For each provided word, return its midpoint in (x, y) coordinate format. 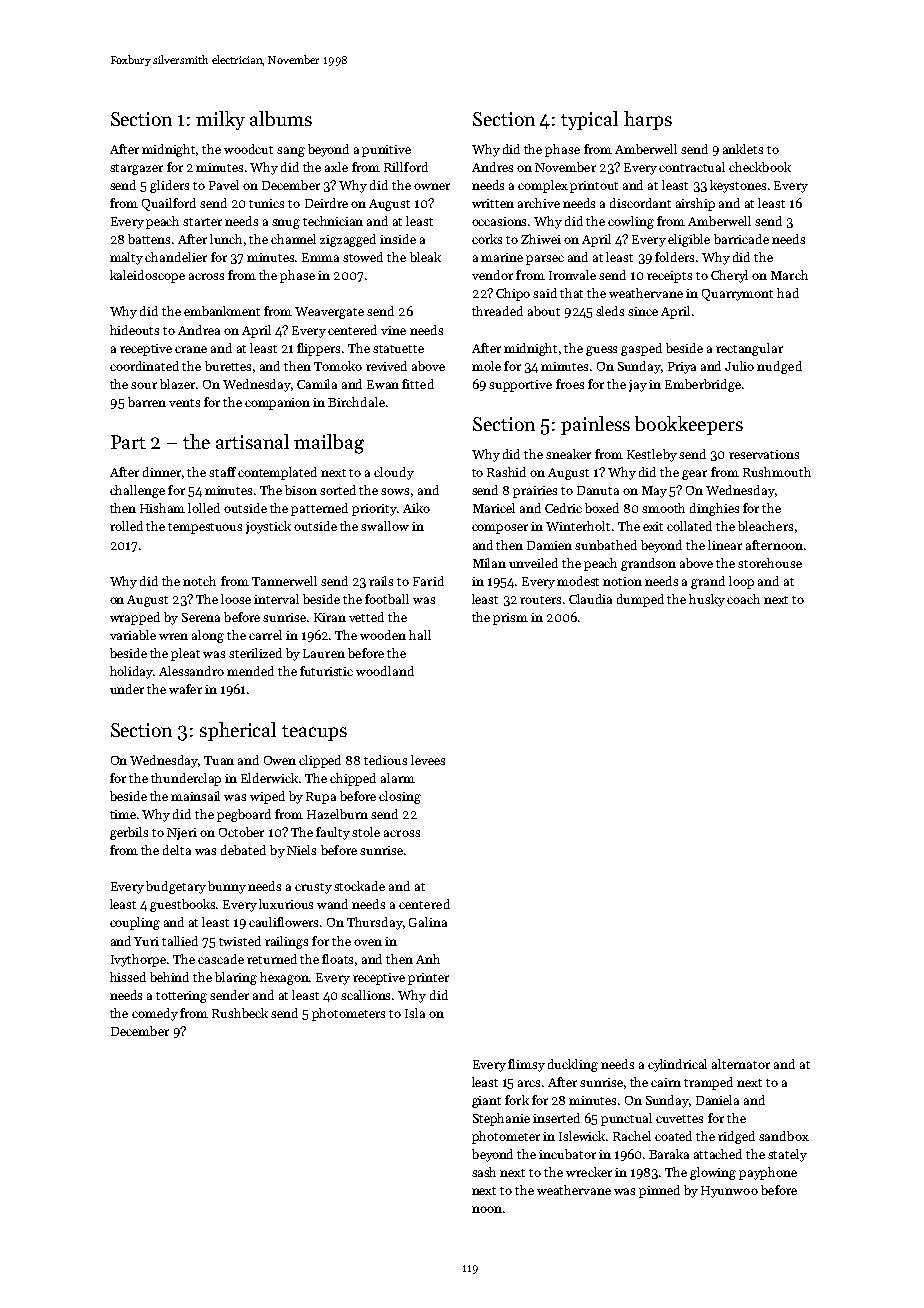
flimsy (526, 1065)
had (788, 293)
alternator (741, 1064)
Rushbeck (240, 1013)
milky (220, 120)
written (493, 203)
